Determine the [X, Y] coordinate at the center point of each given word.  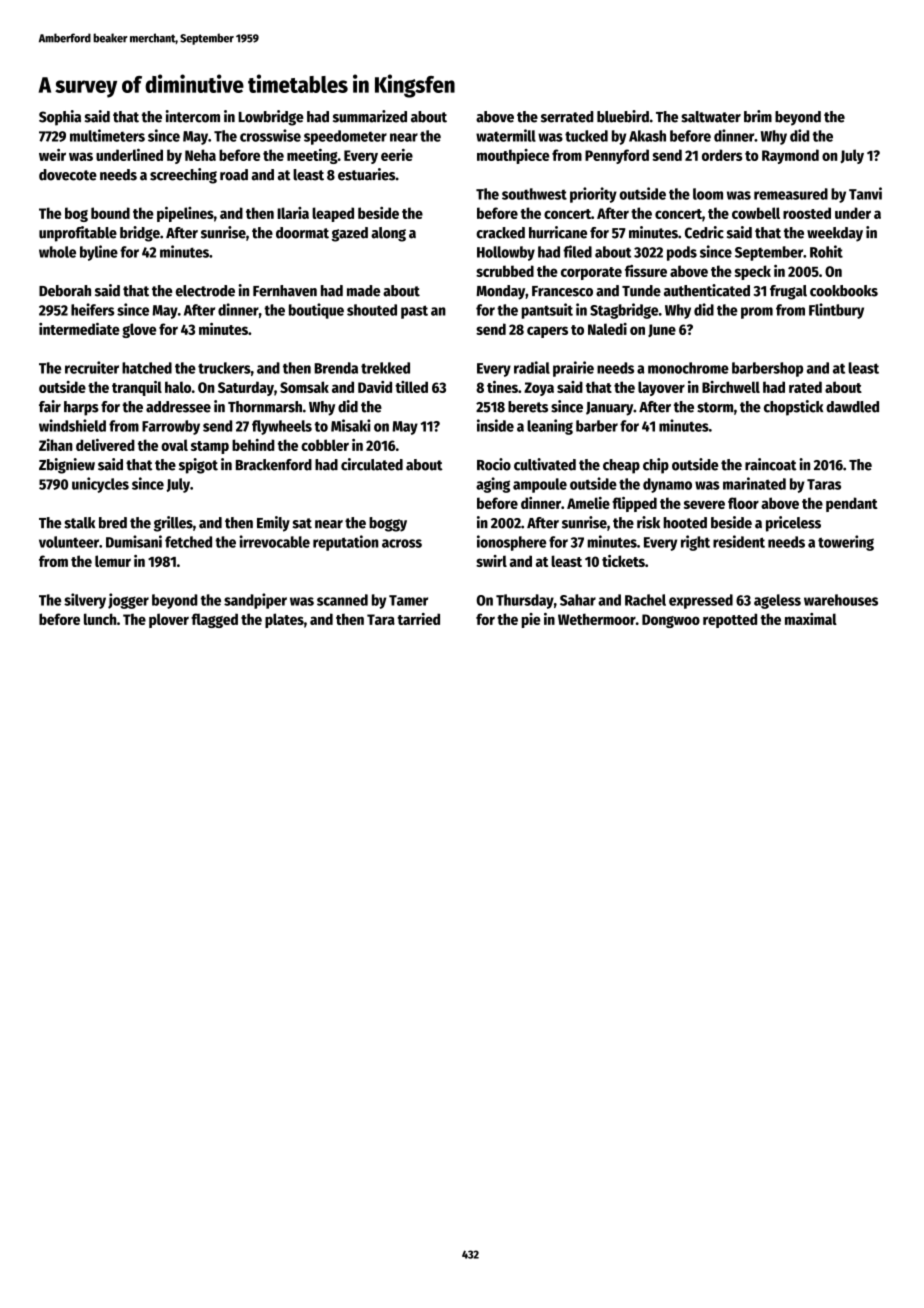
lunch [100, 619]
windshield [72, 425]
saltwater [711, 117]
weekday [835, 234]
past [414, 312]
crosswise [270, 135]
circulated [372, 464]
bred [113, 523]
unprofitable [78, 234]
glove [139, 330]
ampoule [540, 485]
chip [656, 466]
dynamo [667, 485]
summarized [370, 116]
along [388, 234]
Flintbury [836, 311]
